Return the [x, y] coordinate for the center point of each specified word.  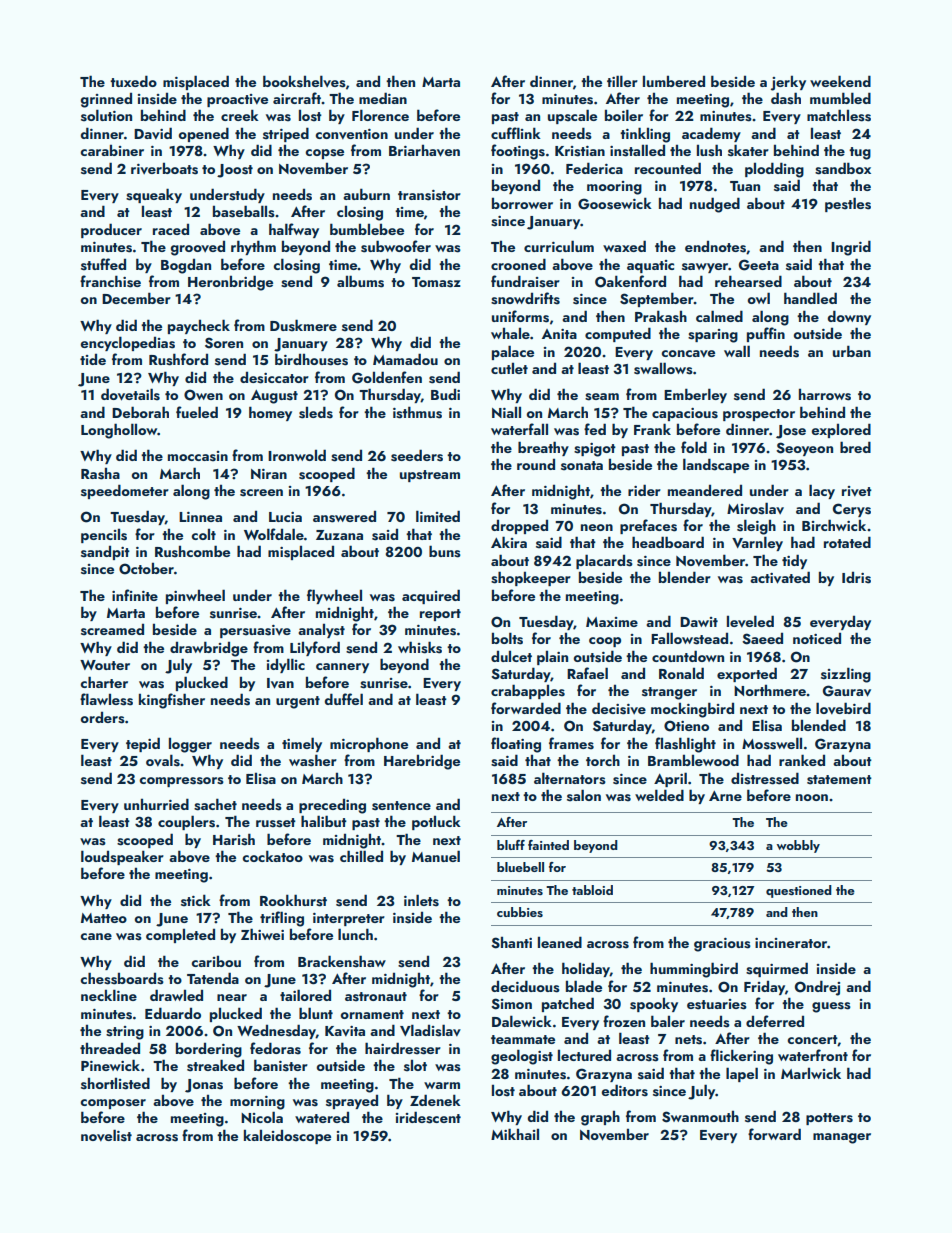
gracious [722, 945]
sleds [316, 412]
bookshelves [304, 81]
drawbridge [209, 649]
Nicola [262, 1117]
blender [685, 577]
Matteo [104, 918]
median [383, 98]
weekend [840, 81]
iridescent [428, 1117]
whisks [420, 647]
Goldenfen [387, 377]
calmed [719, 316]
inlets [421, 900]
